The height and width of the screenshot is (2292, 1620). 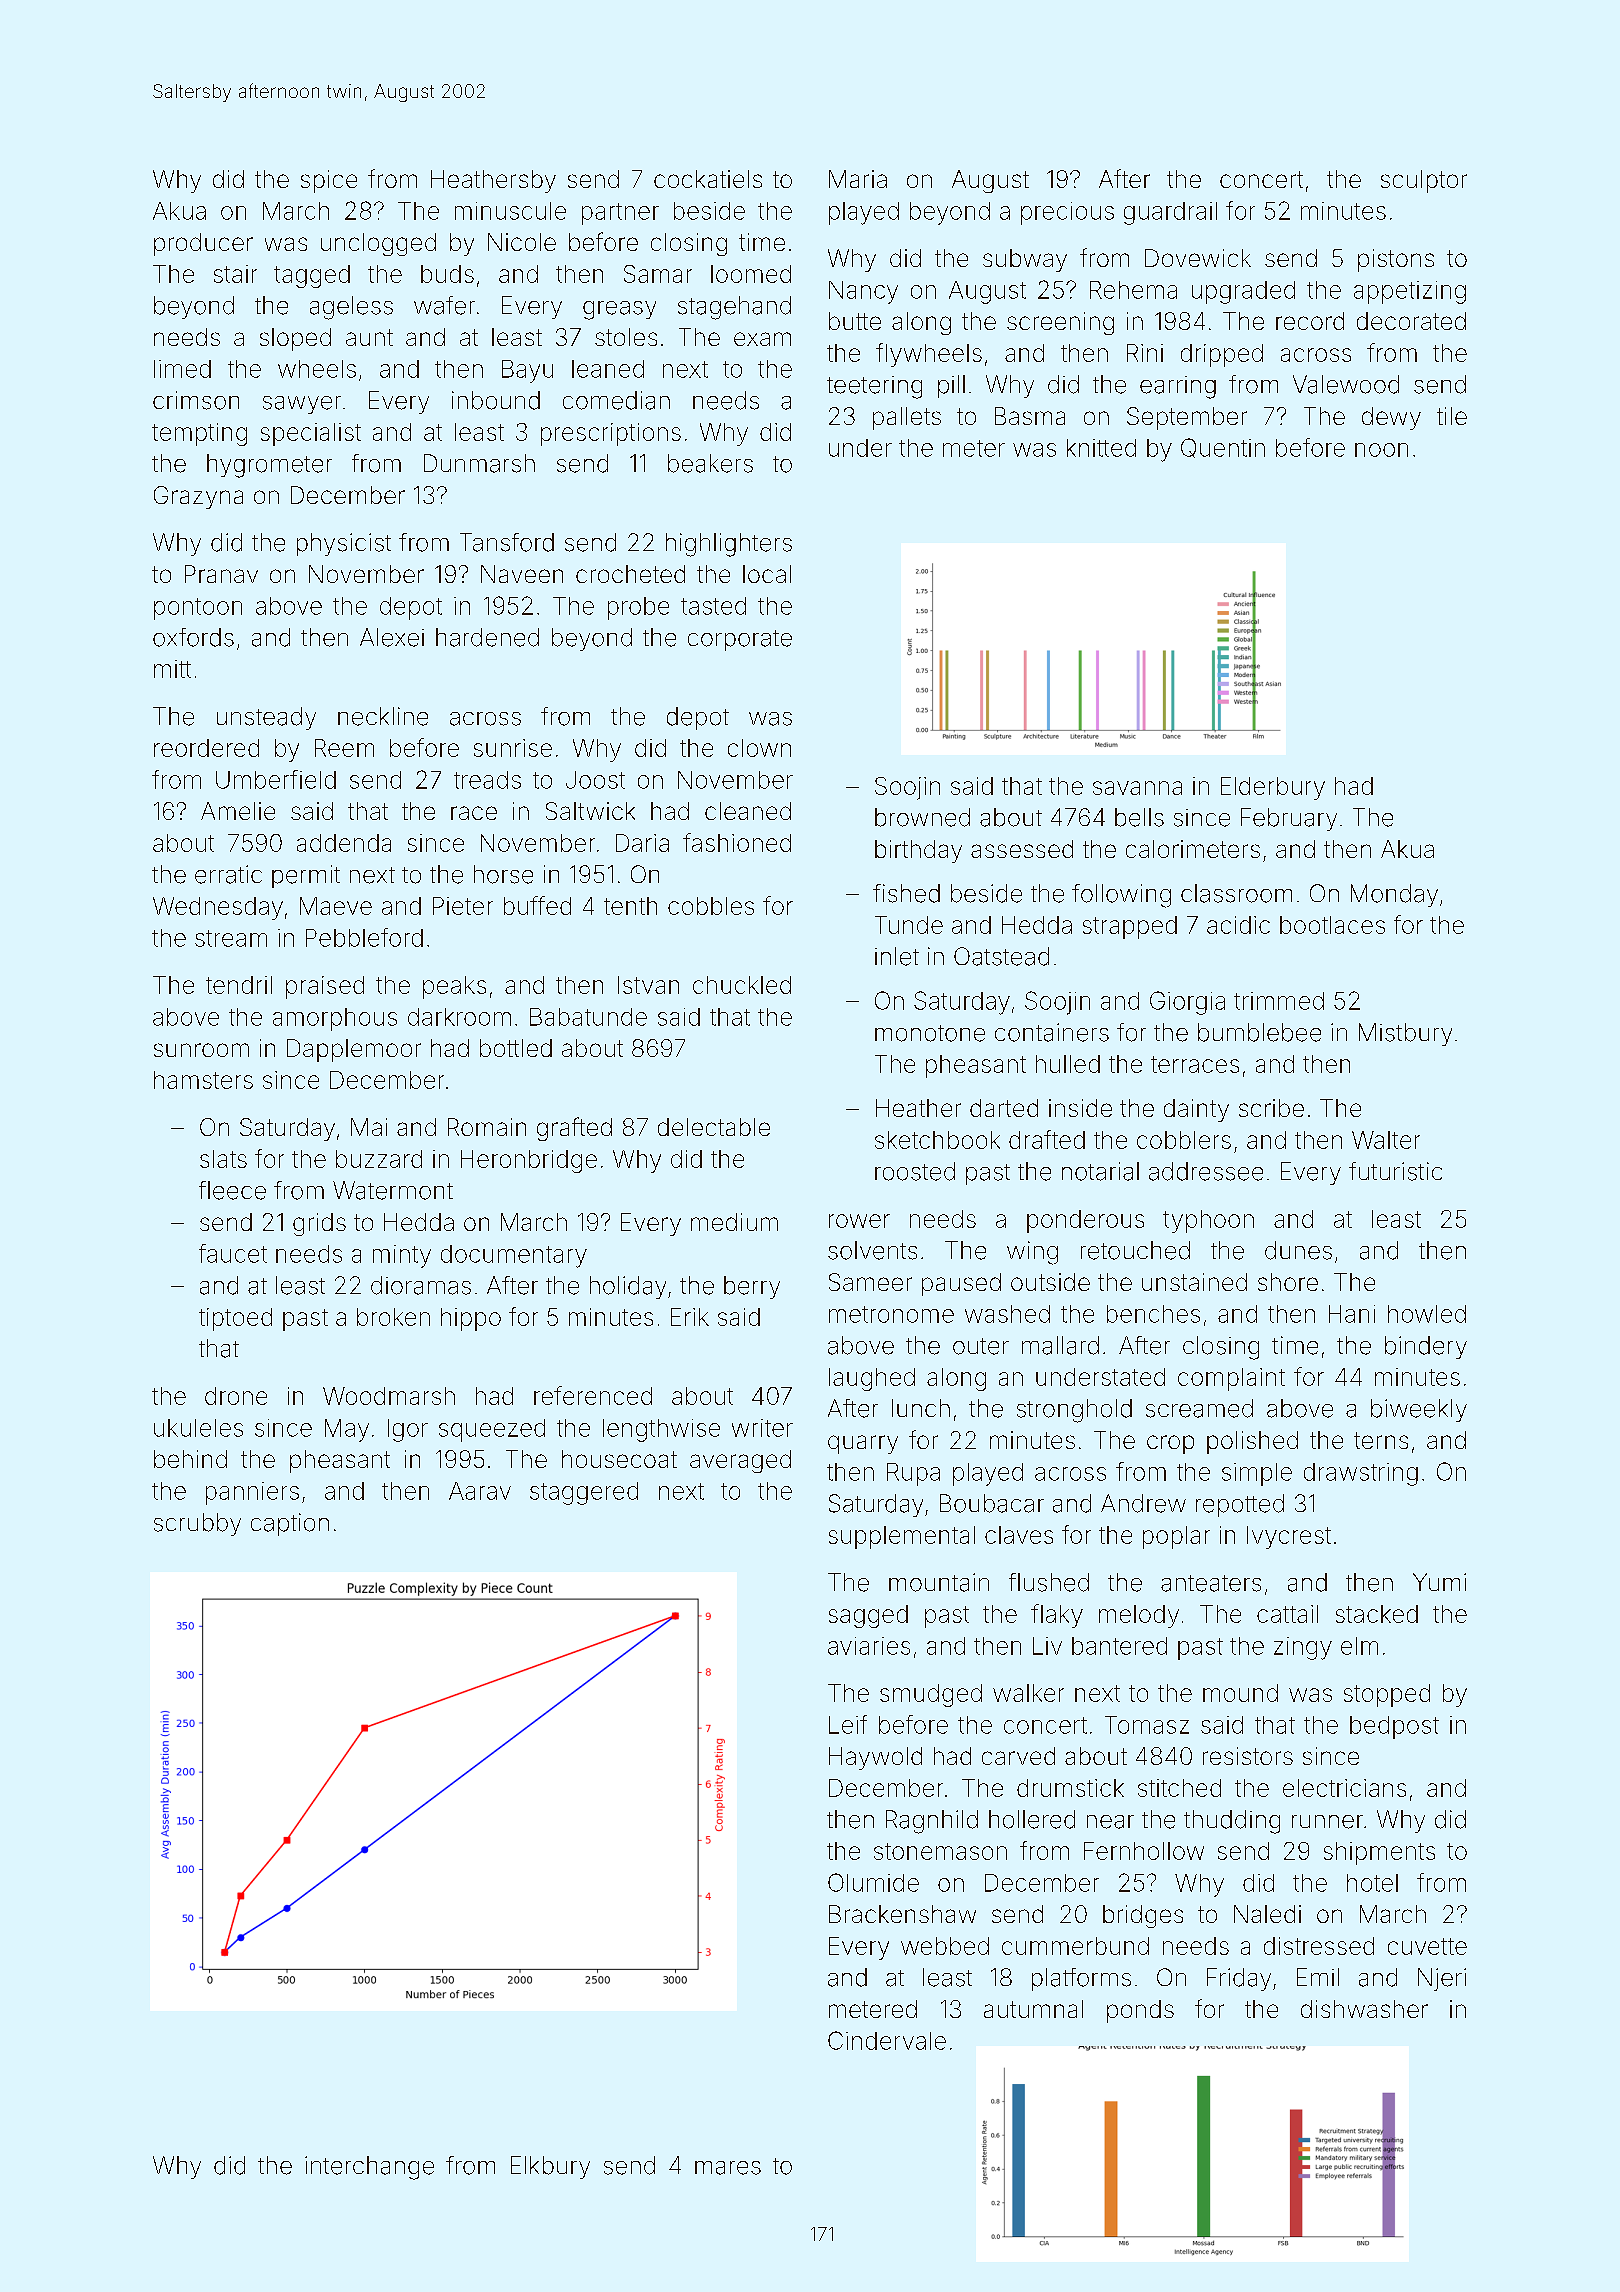 I want to click on rower, so click(x=859, y=1221).
